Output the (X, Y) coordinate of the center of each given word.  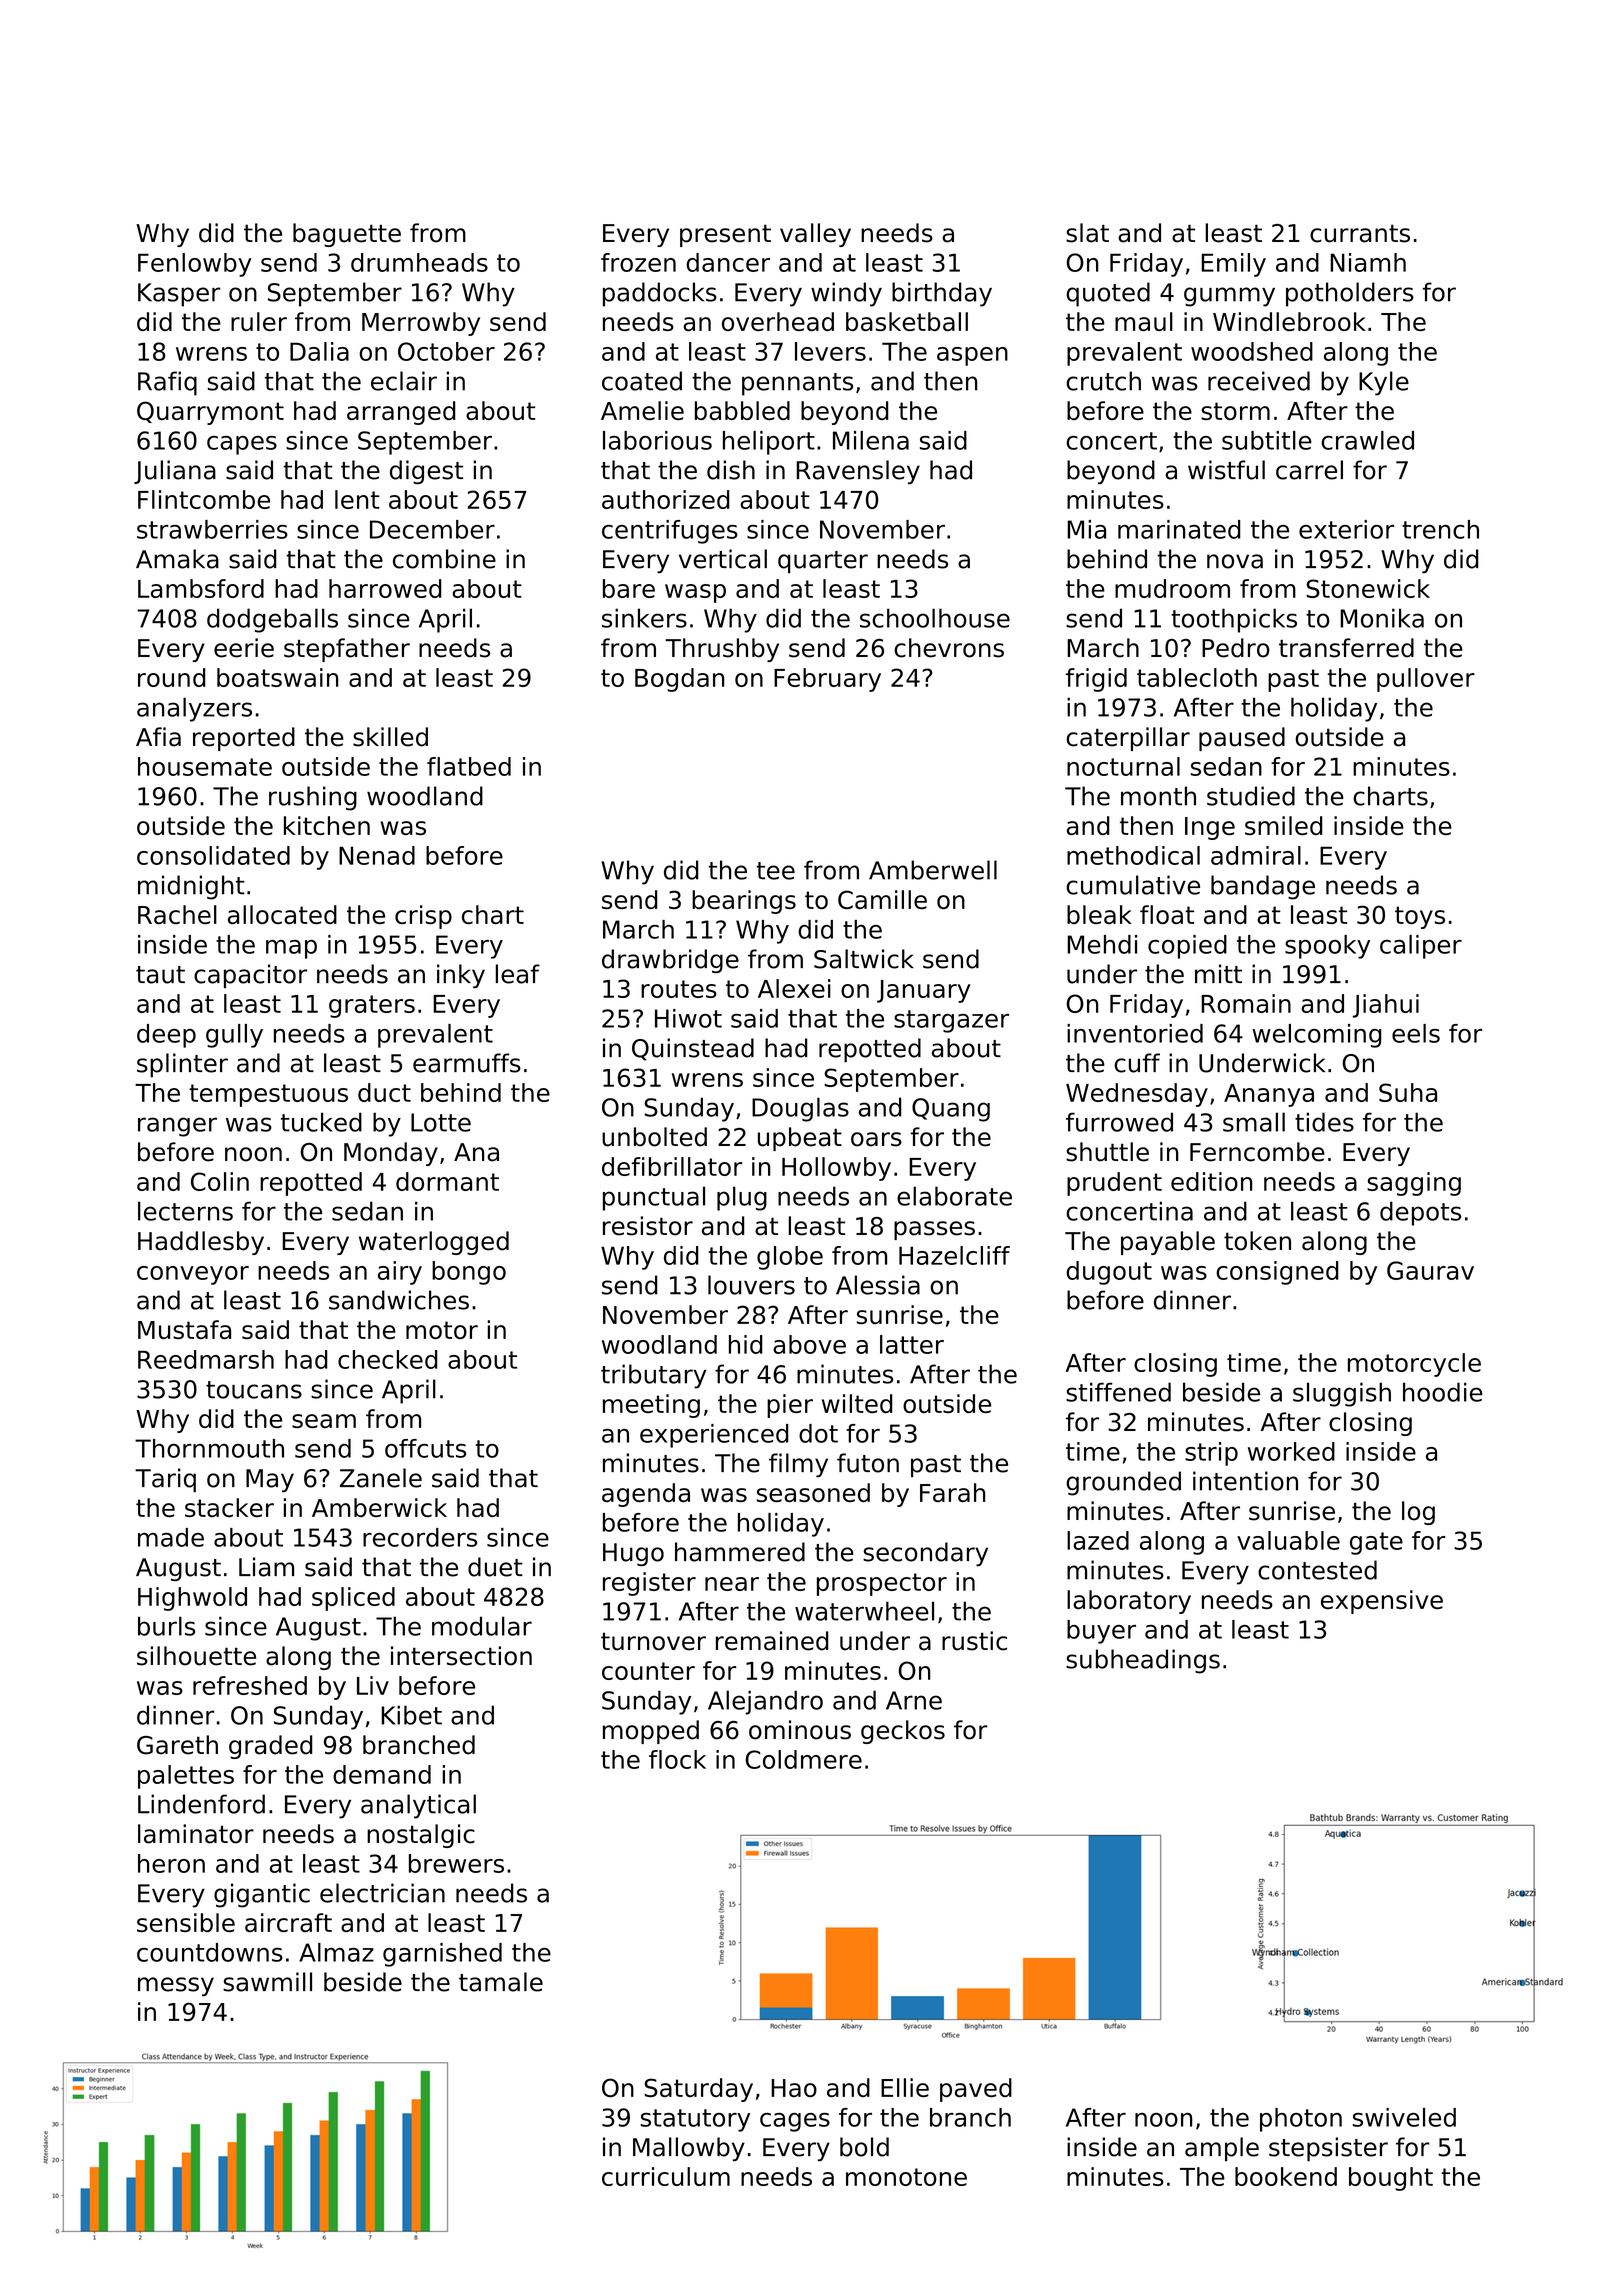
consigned (1277, 1273)
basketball (907, 321)
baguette (347, 235)
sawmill (267, 1982)
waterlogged (434, 1243)
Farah (952, 1492)
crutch (1103, 381)
